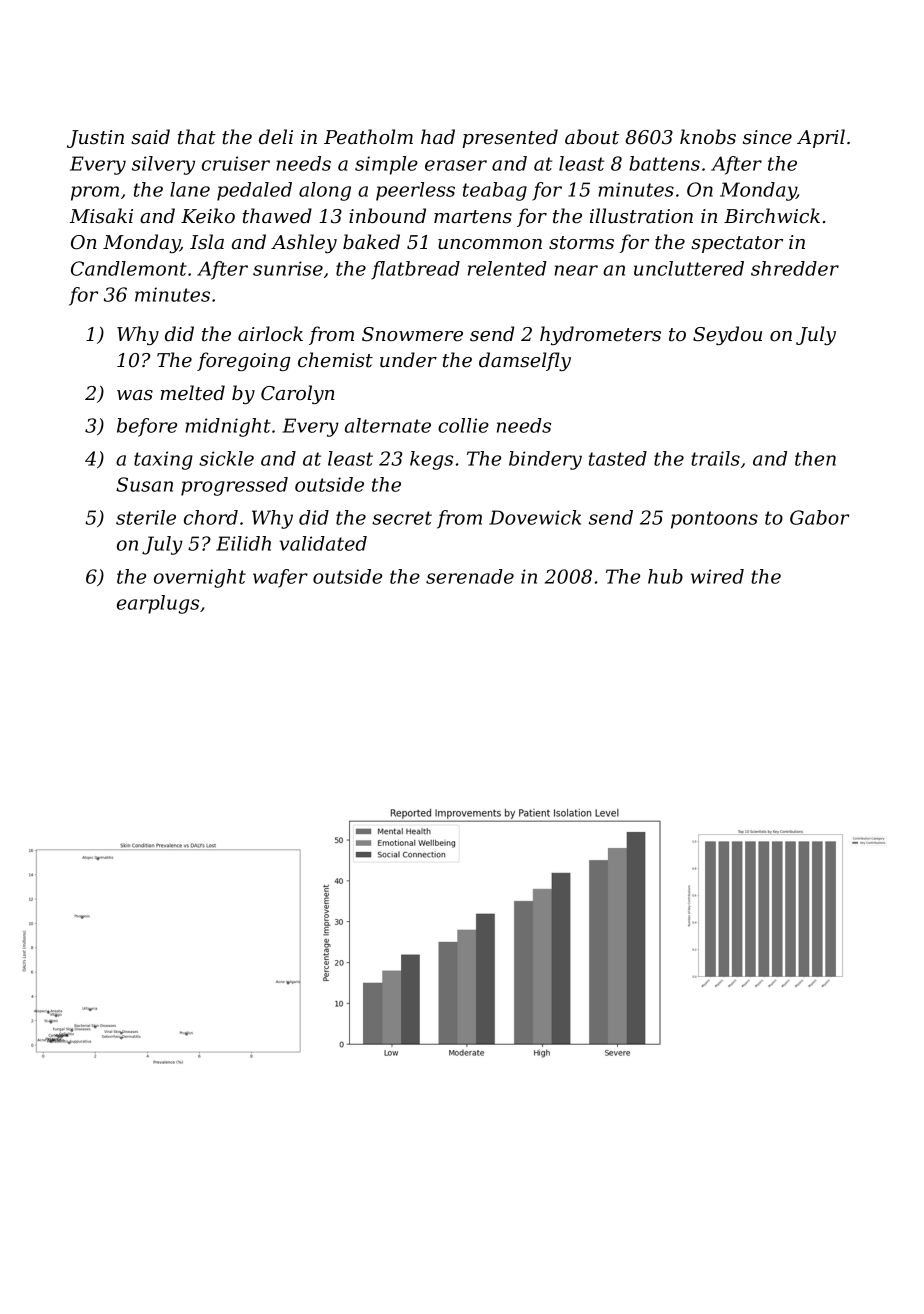  Describe the element at coordinates (192, 393) in the page. I see `melted` at that location.
